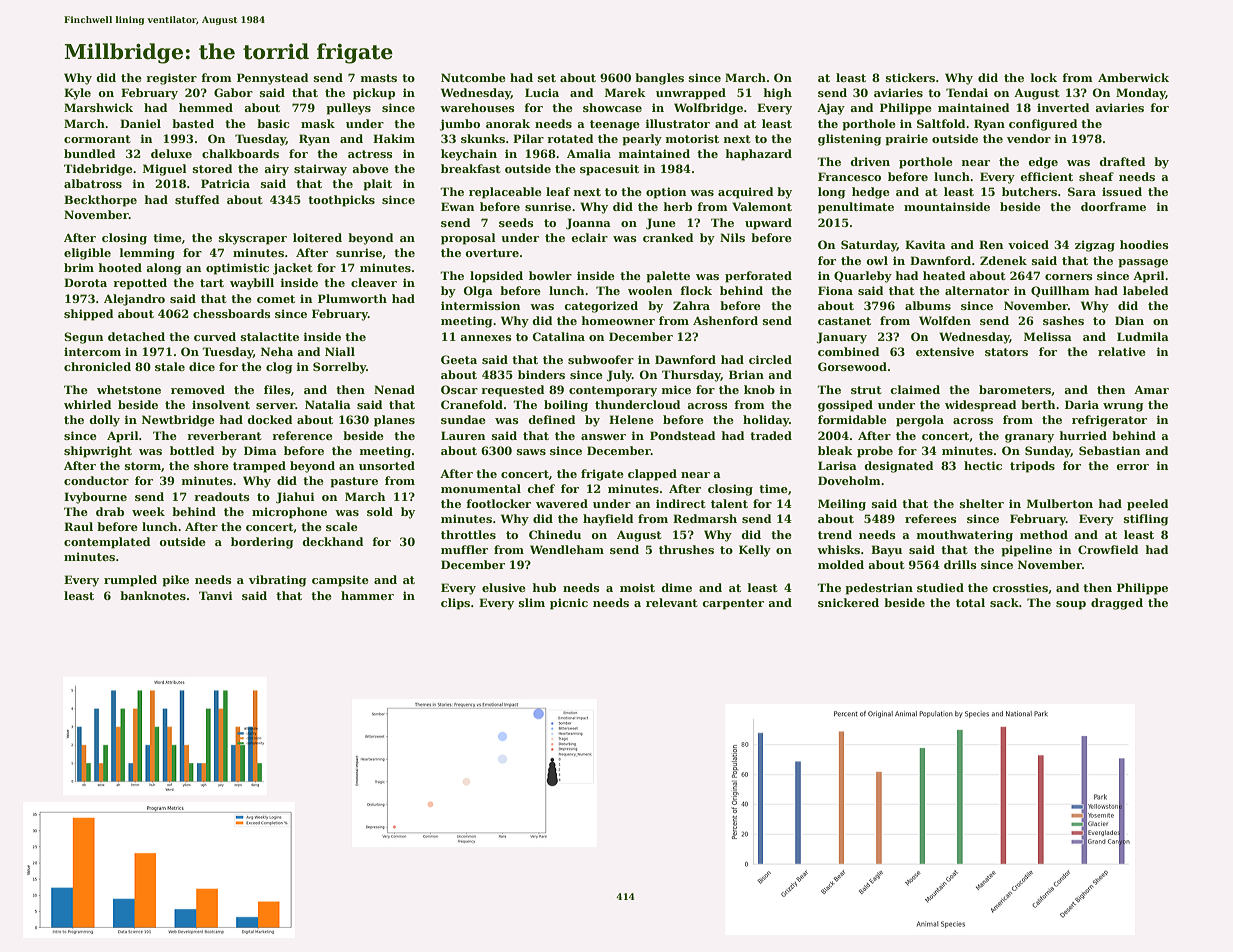  Describe the element at coordinates (1122, 161) in the screenshot. I see `drafted` at that location.
